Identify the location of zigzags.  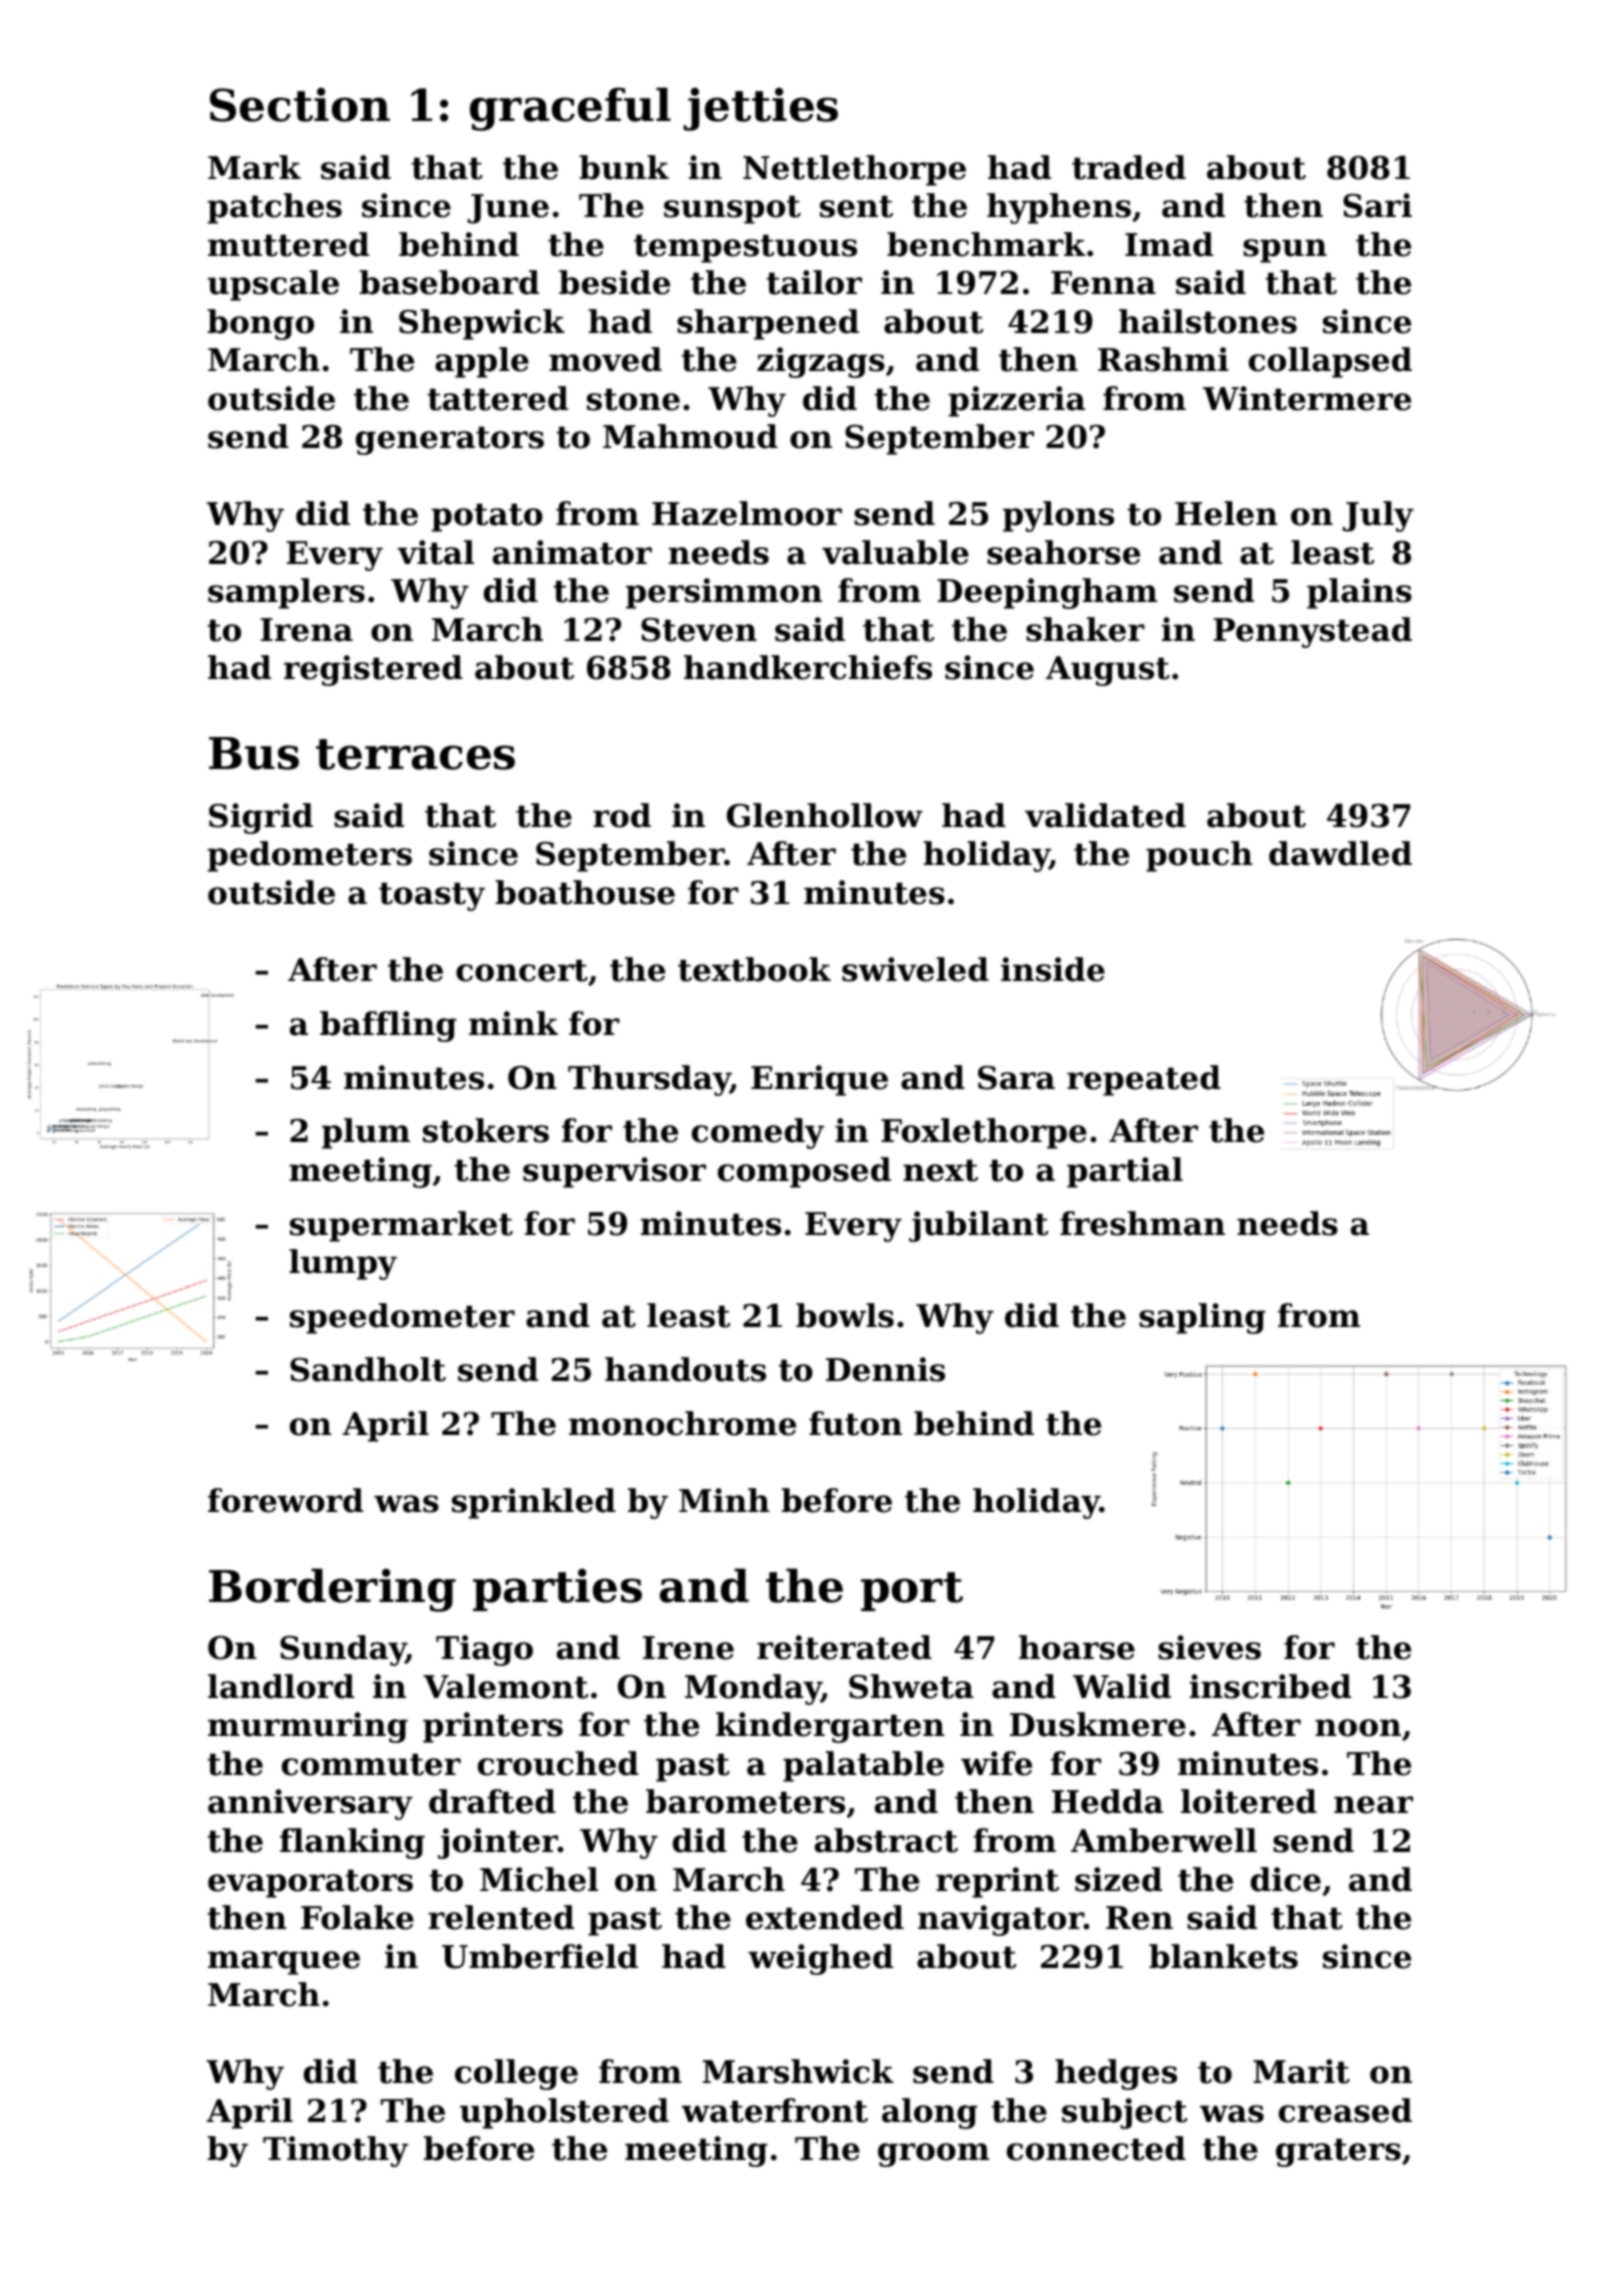
(821, 362).
